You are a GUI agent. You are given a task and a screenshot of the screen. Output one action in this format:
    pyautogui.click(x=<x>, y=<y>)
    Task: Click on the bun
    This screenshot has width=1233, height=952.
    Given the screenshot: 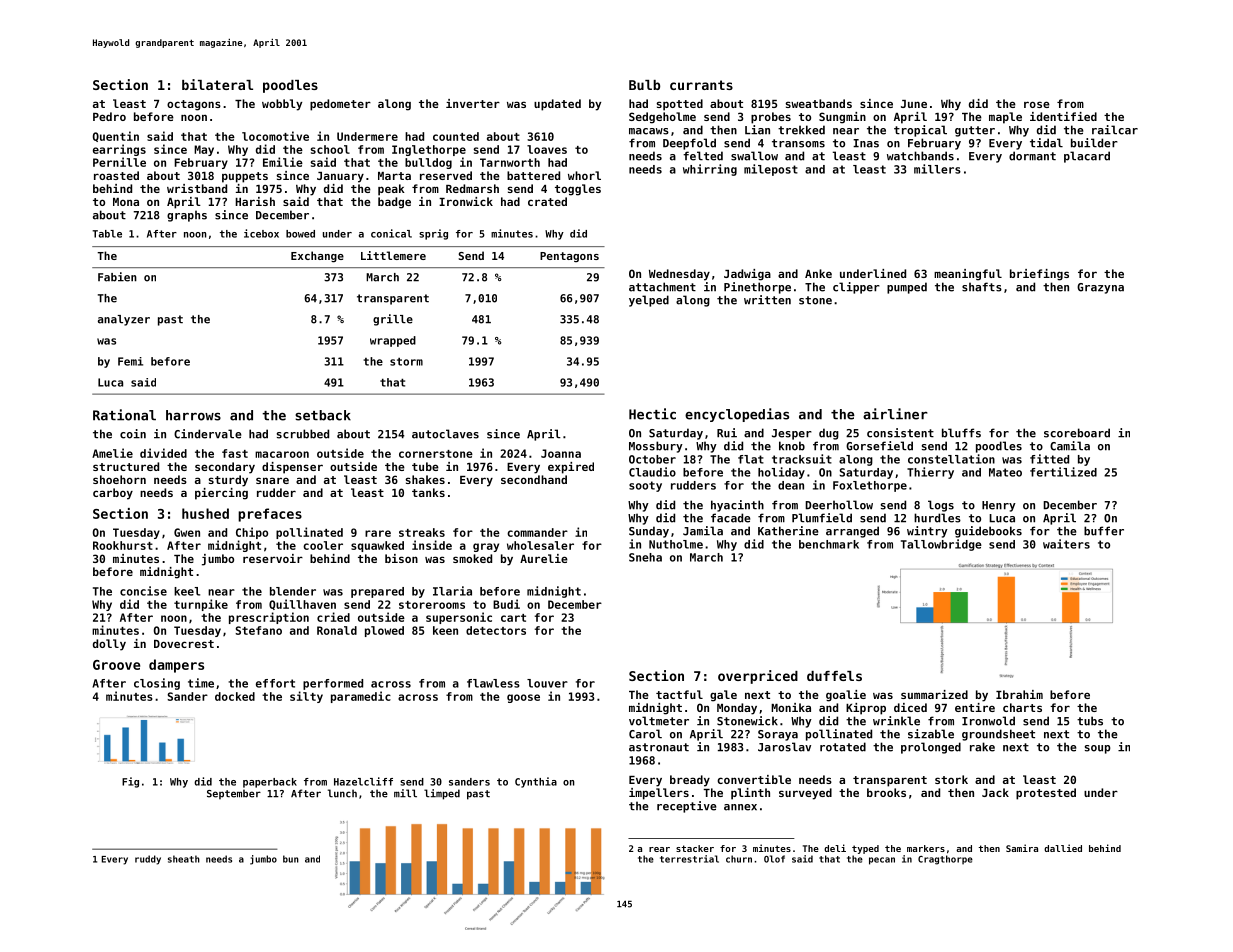 What is the action you would take?
    pyautogui.click(x=291, y=859)
